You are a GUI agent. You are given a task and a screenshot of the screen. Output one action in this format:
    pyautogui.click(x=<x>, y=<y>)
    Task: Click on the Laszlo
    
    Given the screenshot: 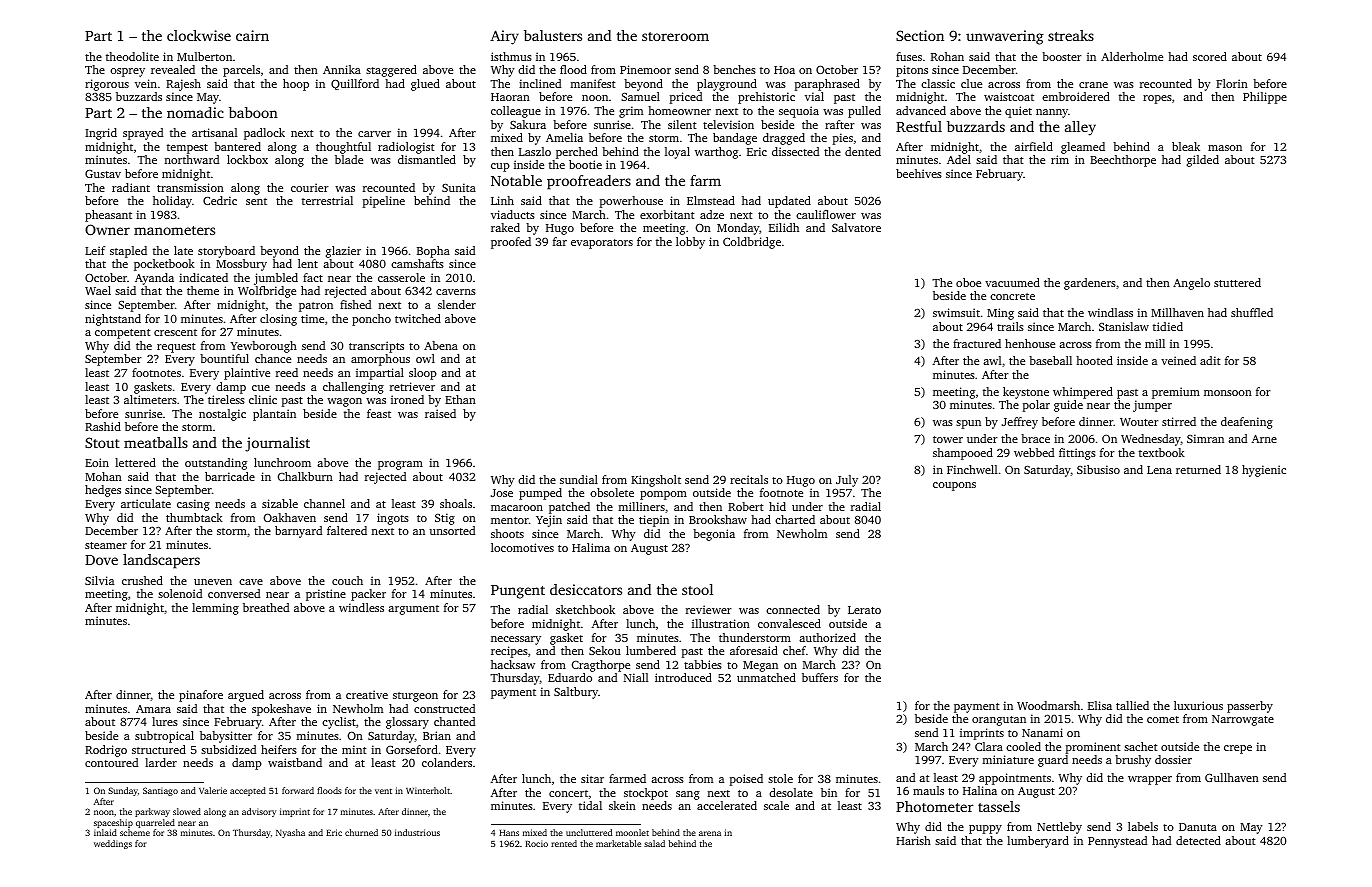 What is the action you would take?
    pyautogui.click(x=535, y=151)
